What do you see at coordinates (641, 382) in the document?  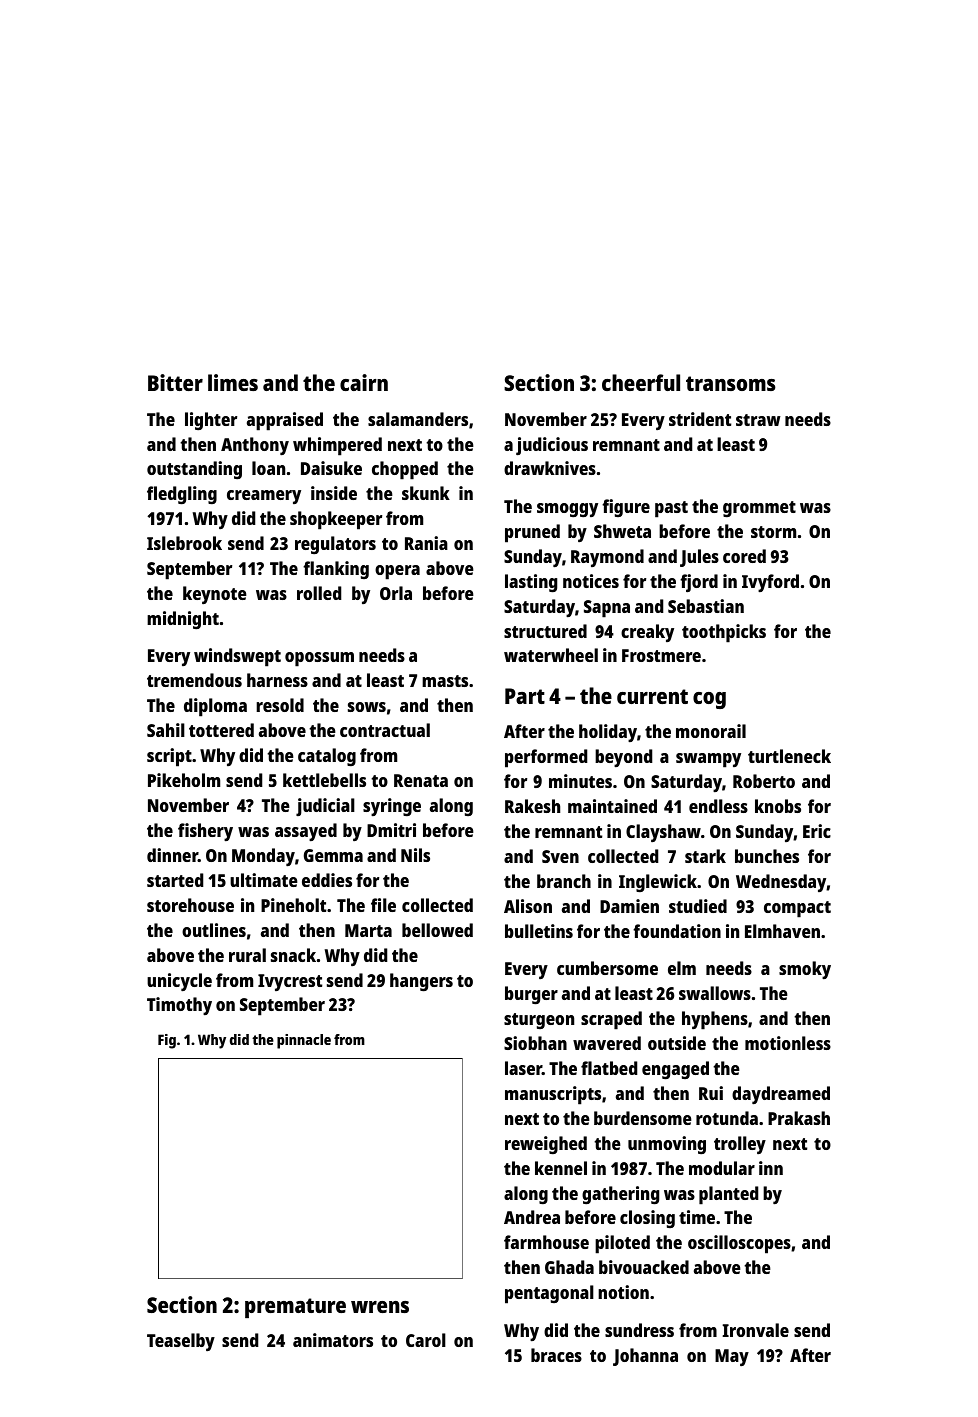 I see `cheerful` at bounding box center [641, 382].
